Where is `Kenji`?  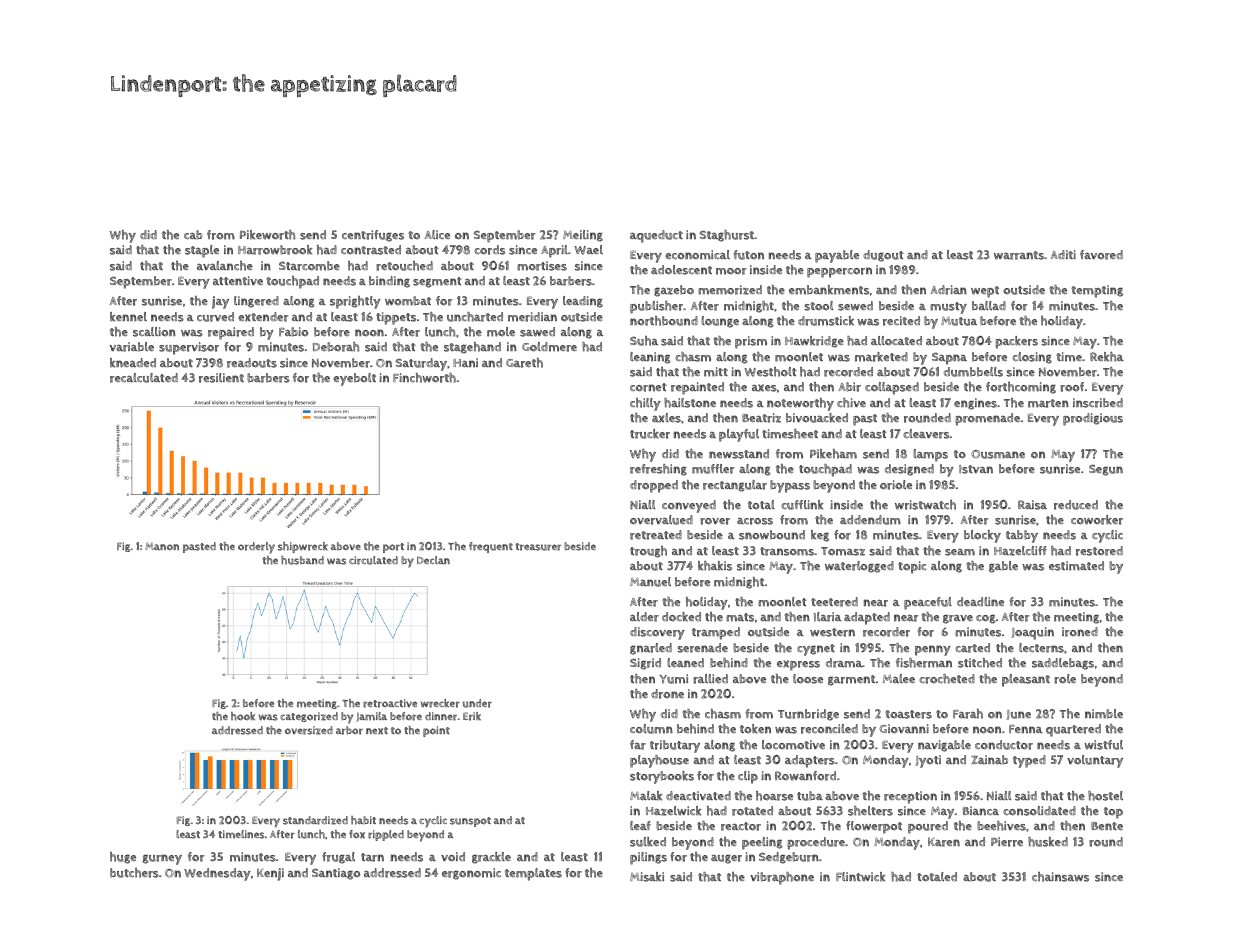 Kenji is located at coordinates (270, 874).
